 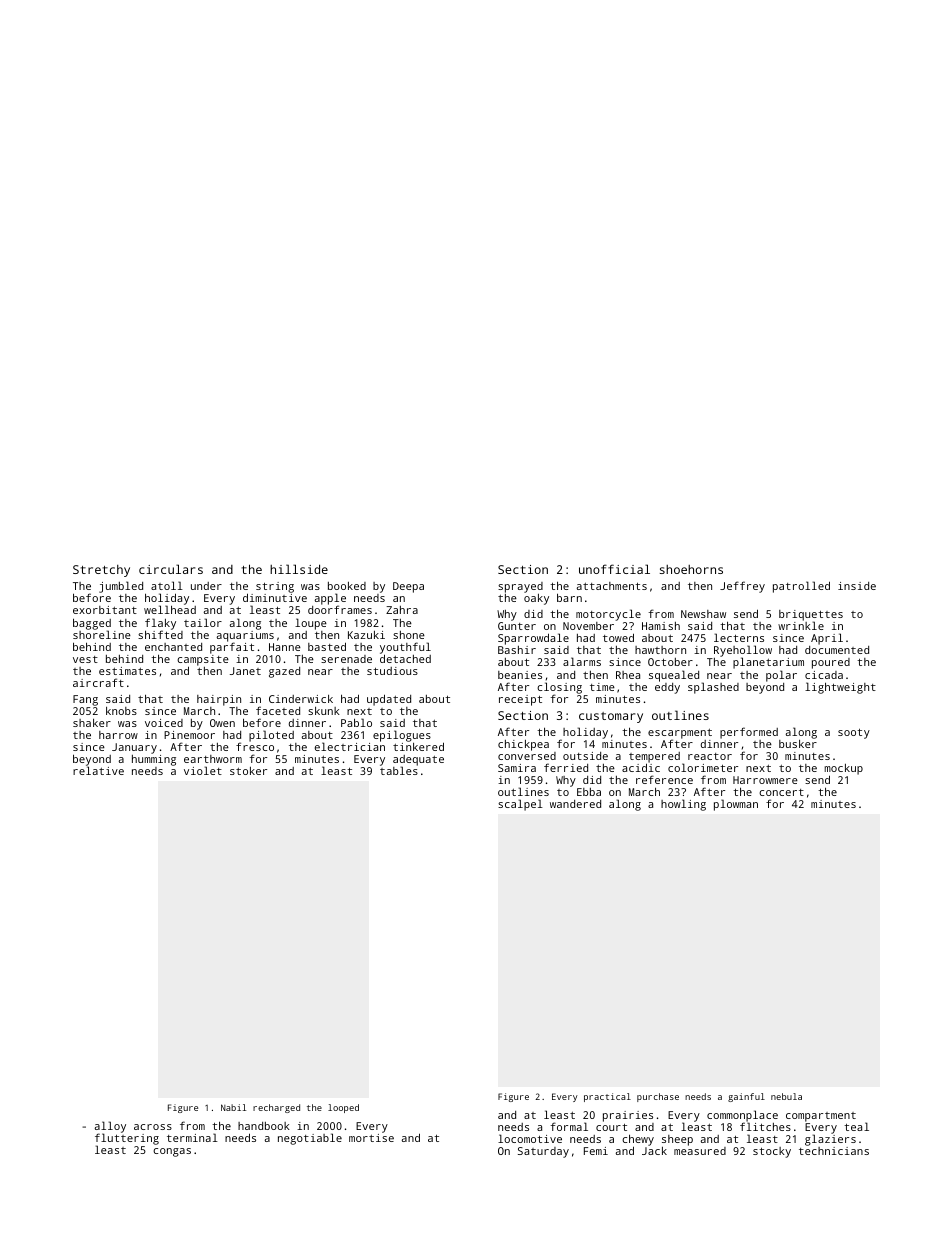 What do you see at coordinates (299, 569) in the screenshot?
I see `hillside` at bounding box center [299, 569].
